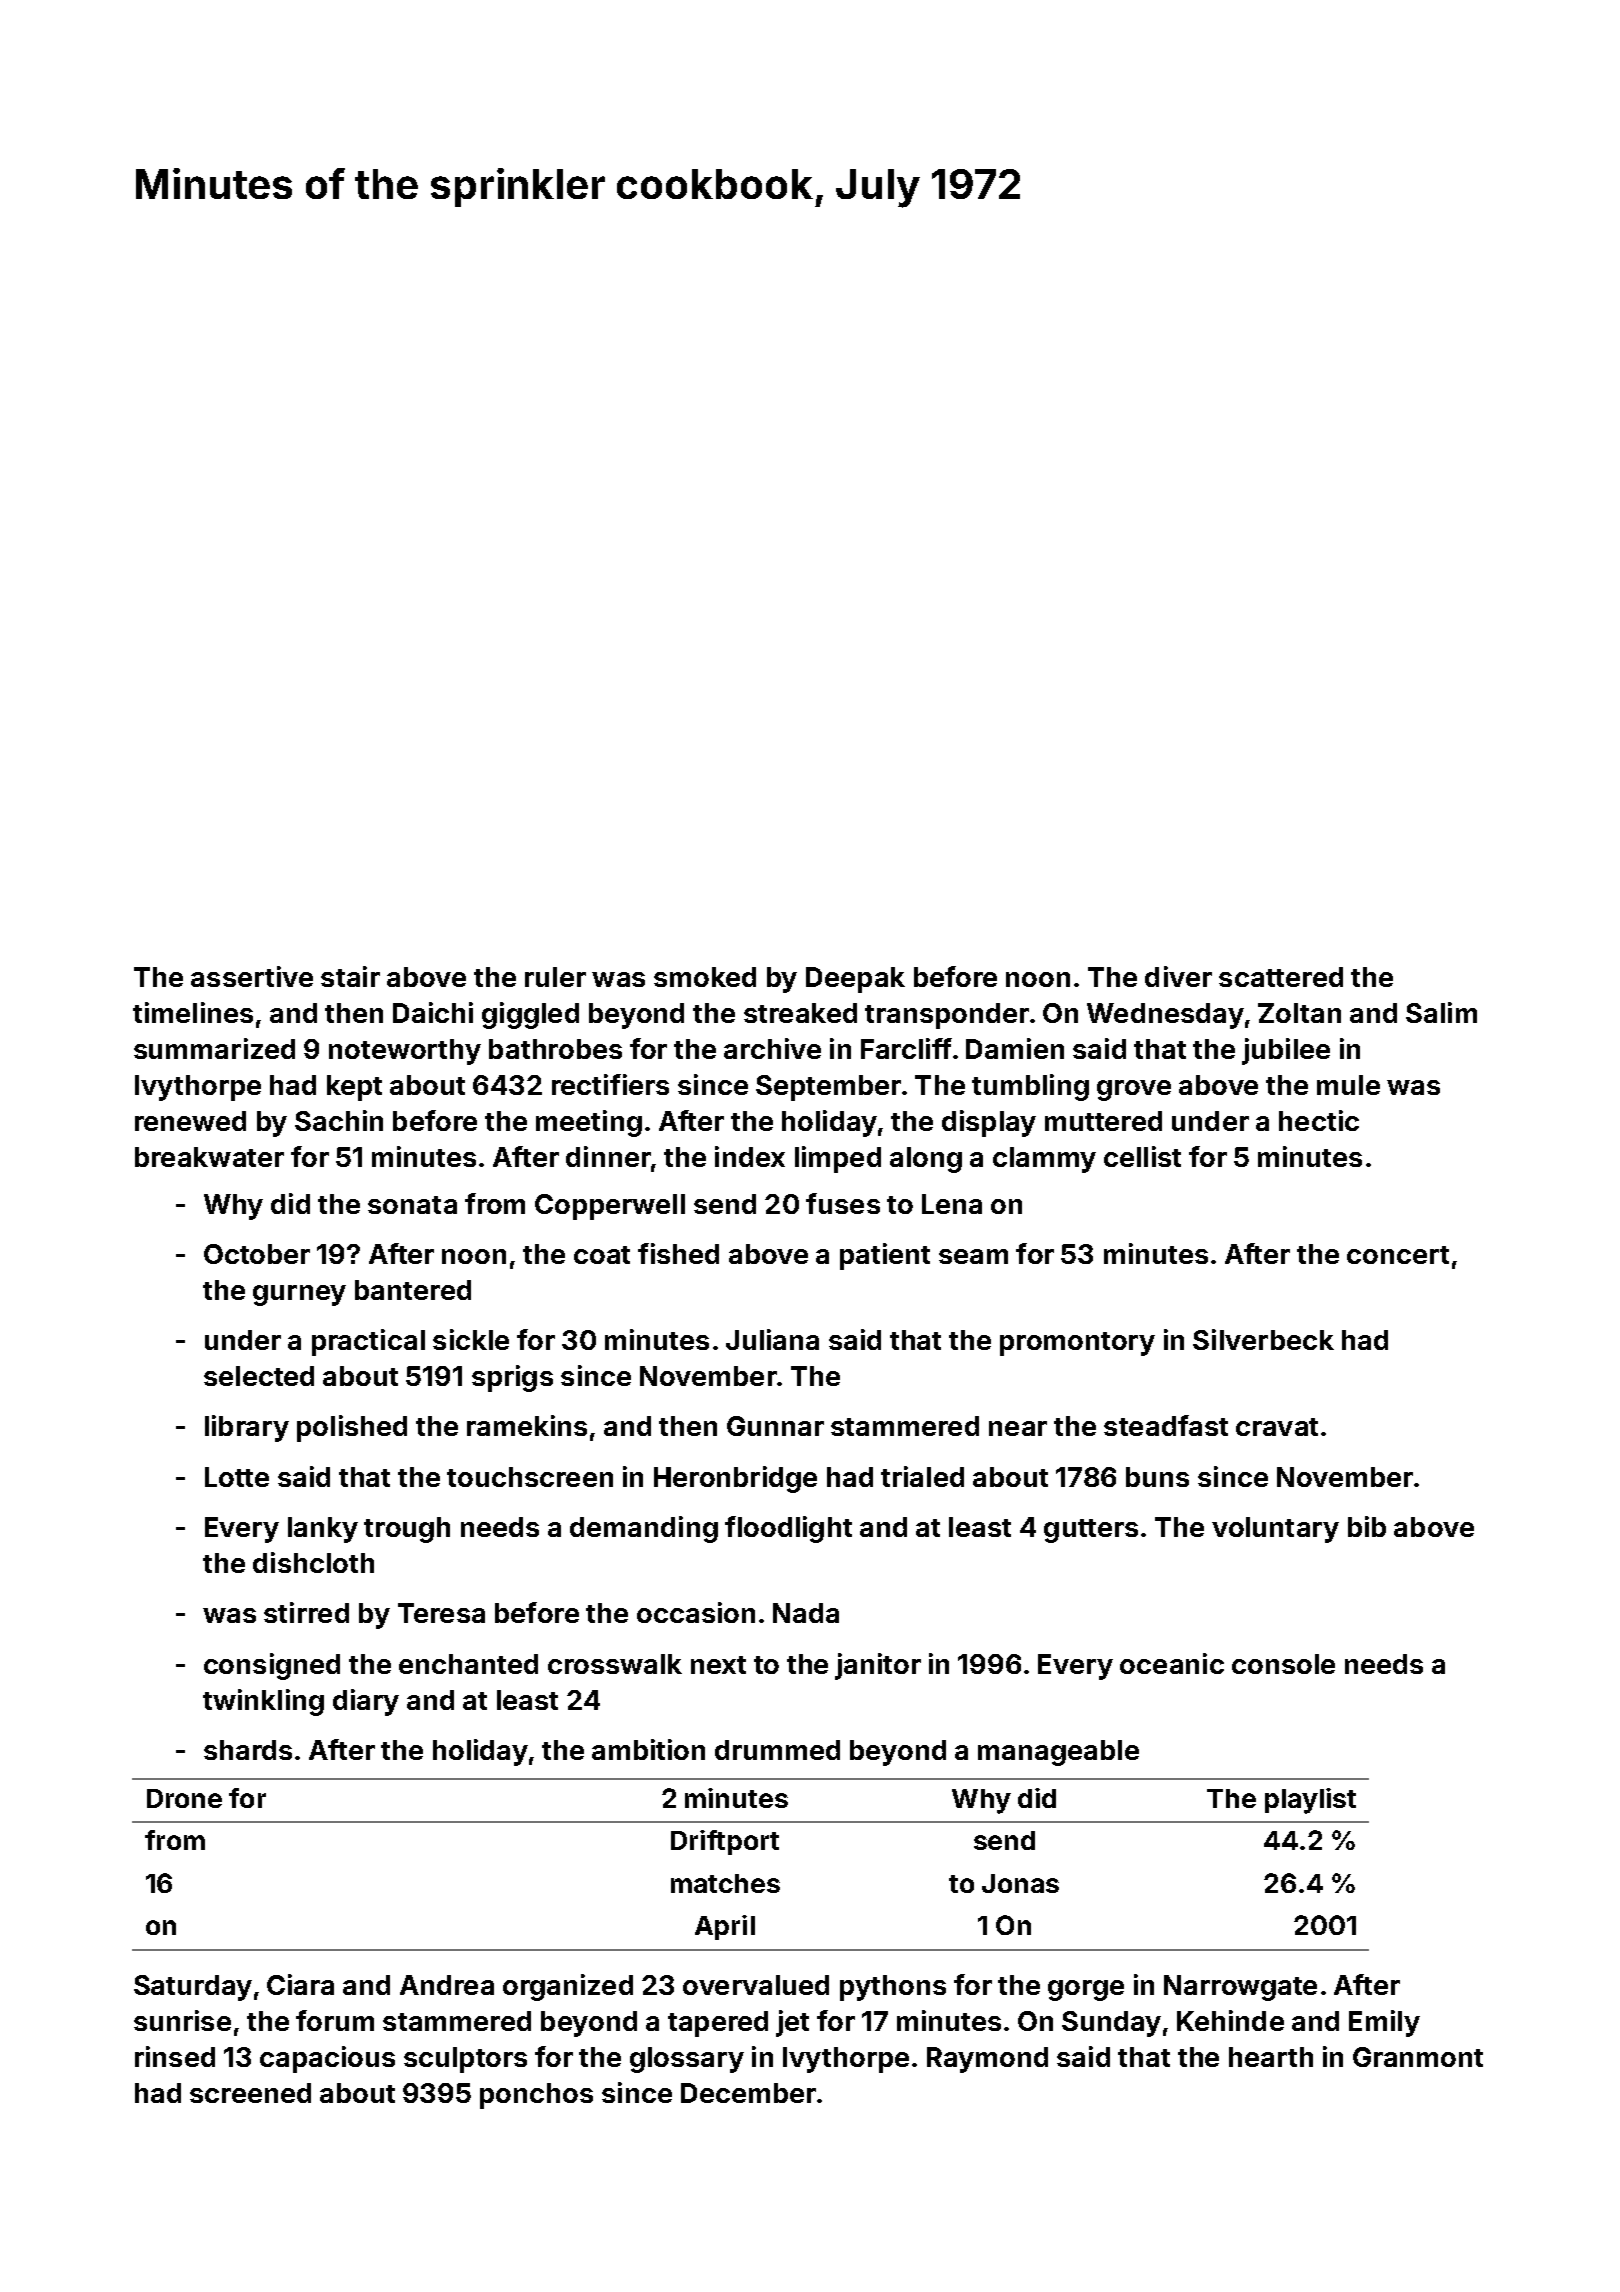  I want to click on consigned, so click(272, 1666).
